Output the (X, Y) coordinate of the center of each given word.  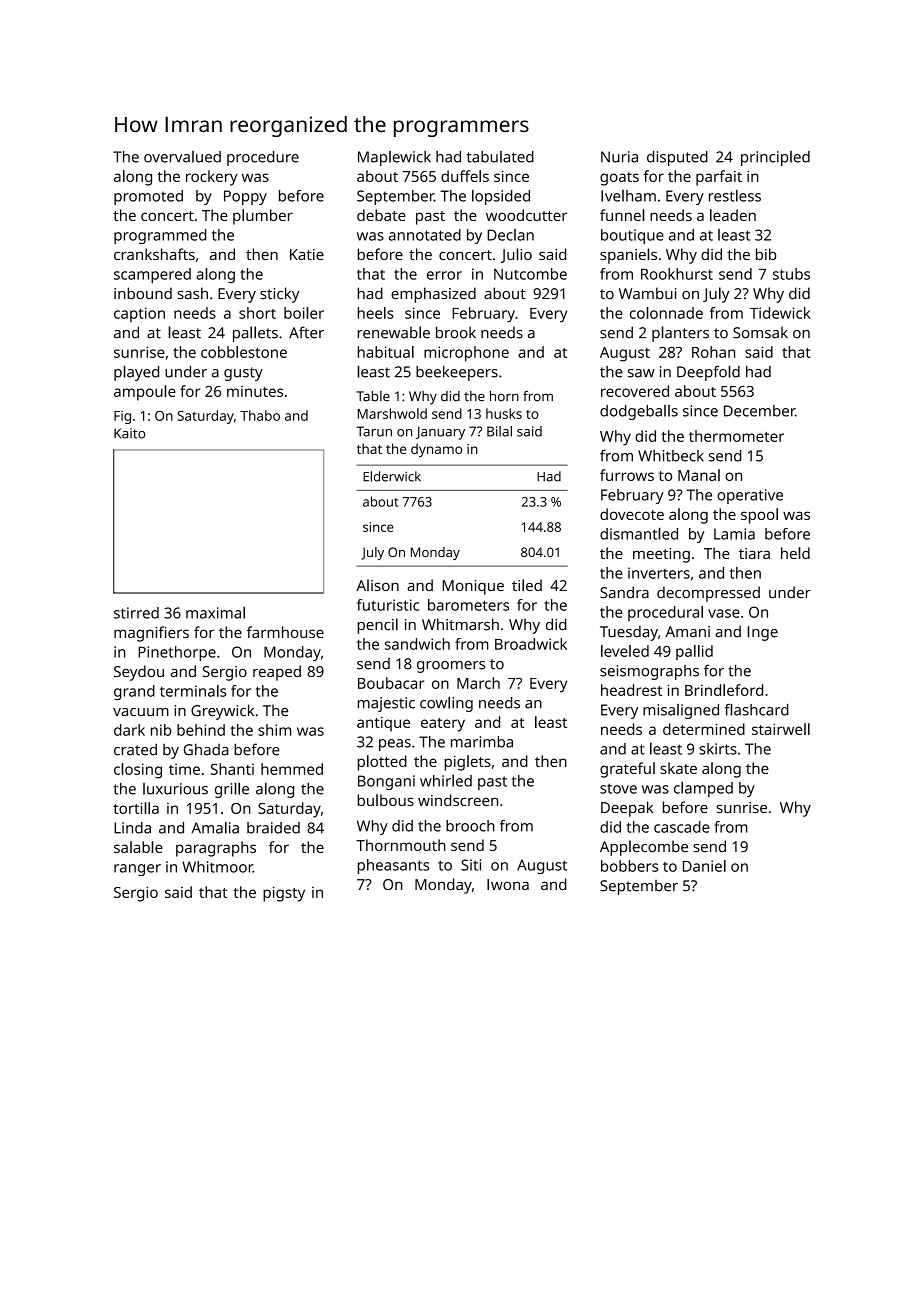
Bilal (499, 431)
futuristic (388, 605)
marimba (482, 742)
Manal (699, 475)
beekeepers (457, 373)
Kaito (129, 433)
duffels (465, 176)
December (759, 411)
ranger (137, 870)
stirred (136, 613)
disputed (677, 158)
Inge (762, 633)
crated (135, 749)
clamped (703, 789)
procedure (263, 158)
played (136, 373)
